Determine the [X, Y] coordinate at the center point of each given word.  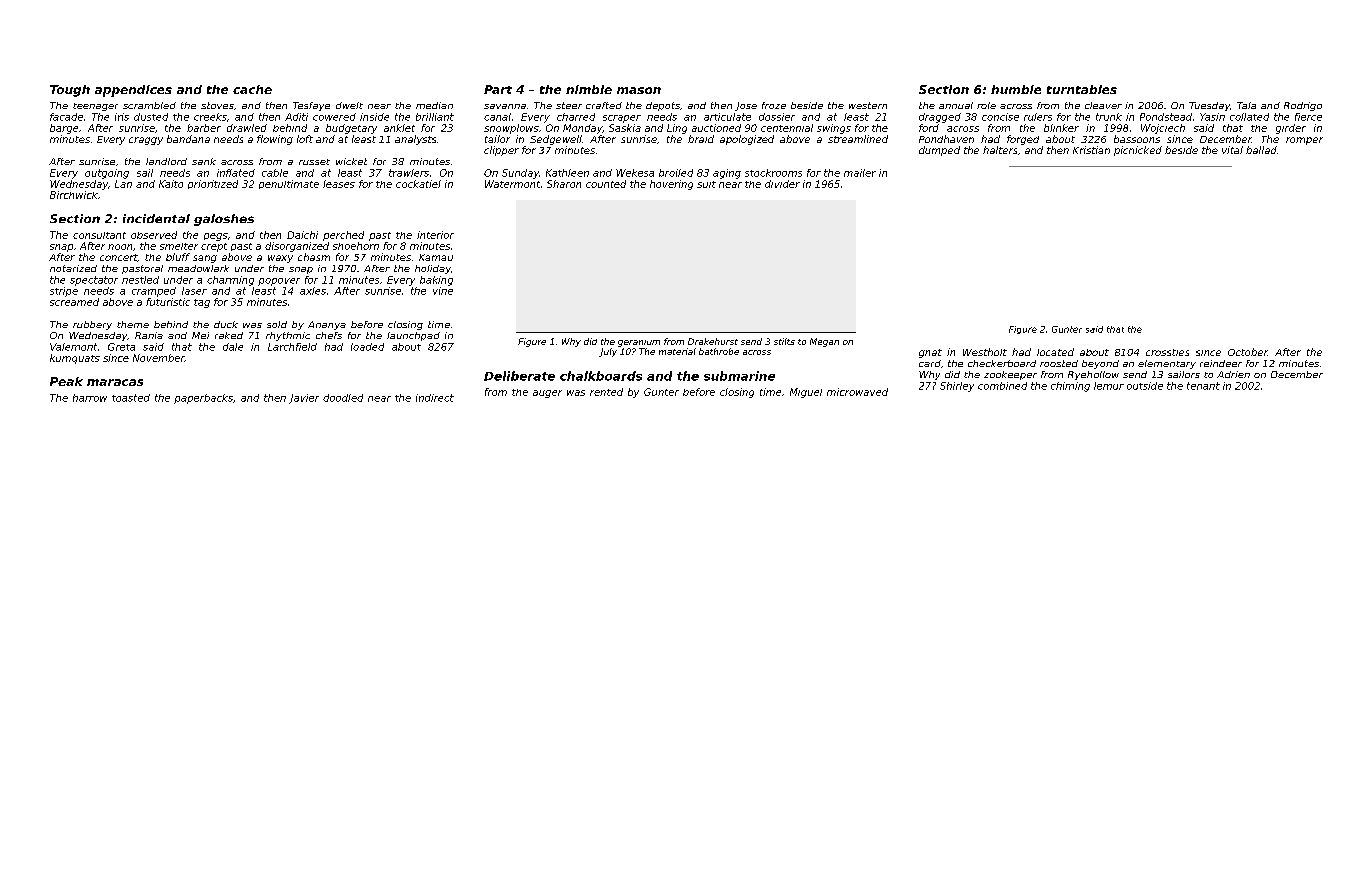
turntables [1082, 89]
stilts [784, 341]
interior [435, 235]
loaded [367, 347]
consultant [99, 235]
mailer [860, 173]
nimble [589, 89]
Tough [70, 91]
